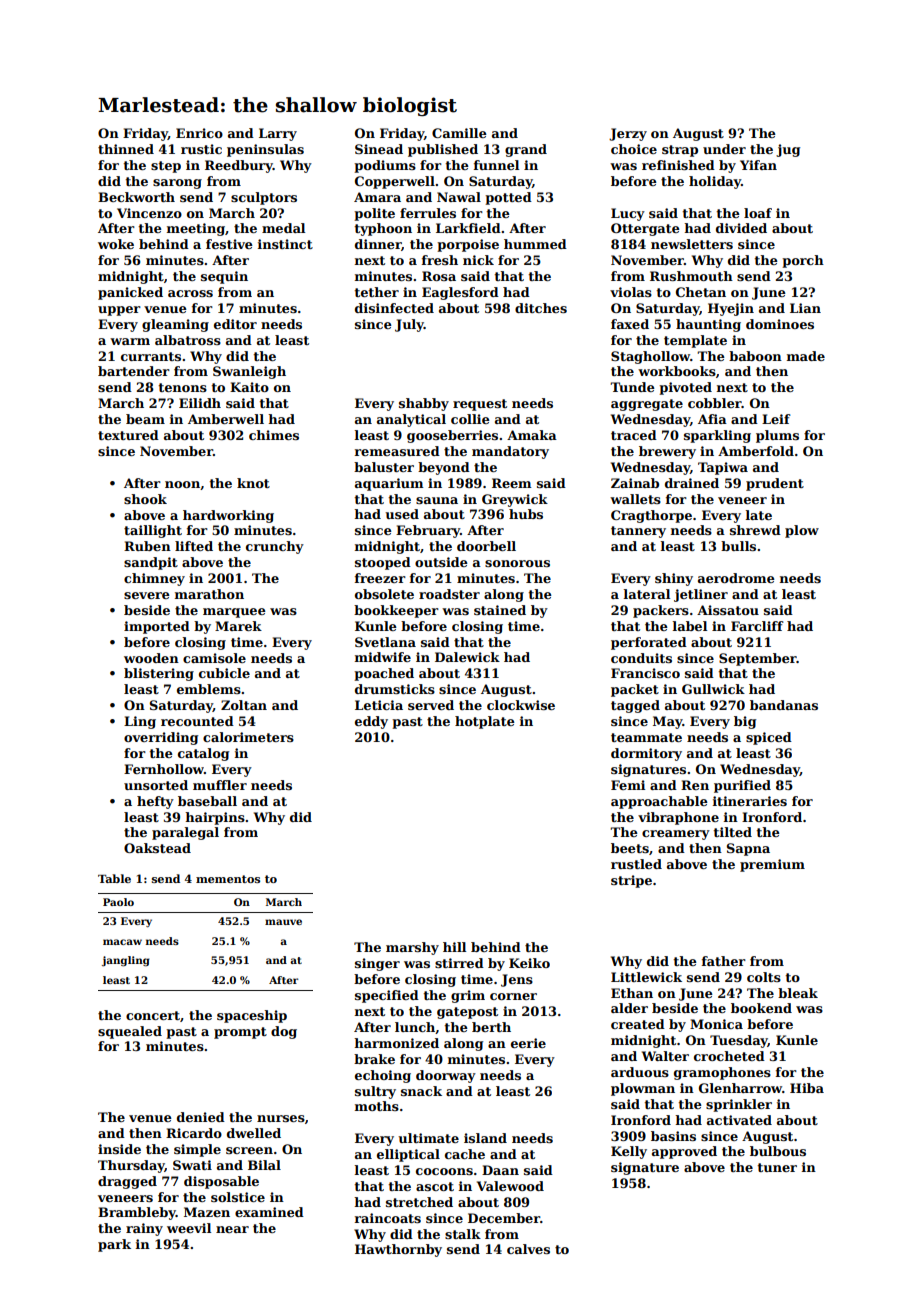 The height and width of the screenshot is (1308, 924). Describe the element at coordinates (803, 261) in the screenshot. I see `porch` at that location.
